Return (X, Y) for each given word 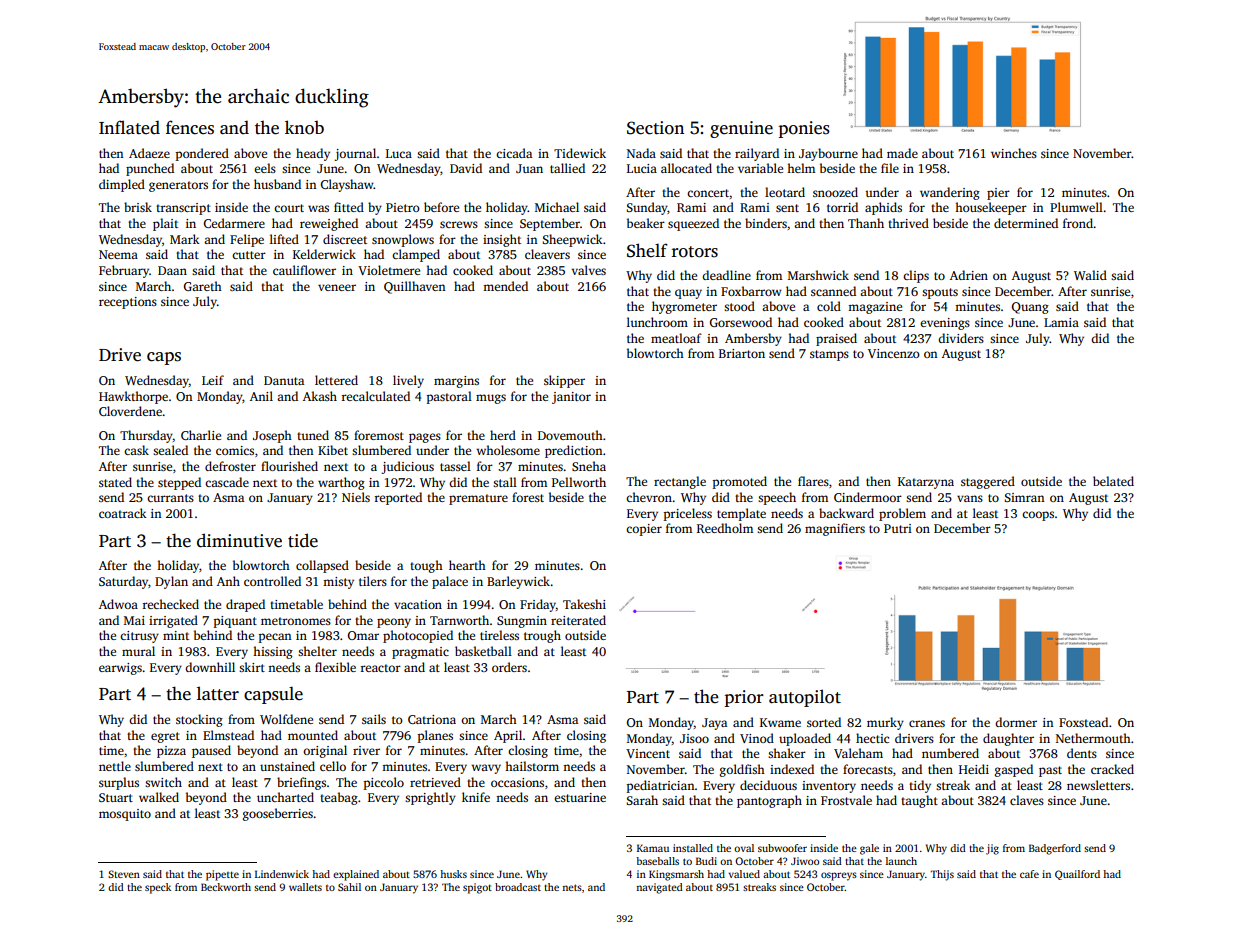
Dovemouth (570, 435)
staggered (988, 482)
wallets (305, 887)
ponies (804, 129)
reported (398, 498)
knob (304, 127)
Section (655, 128)
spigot (477, 888)
